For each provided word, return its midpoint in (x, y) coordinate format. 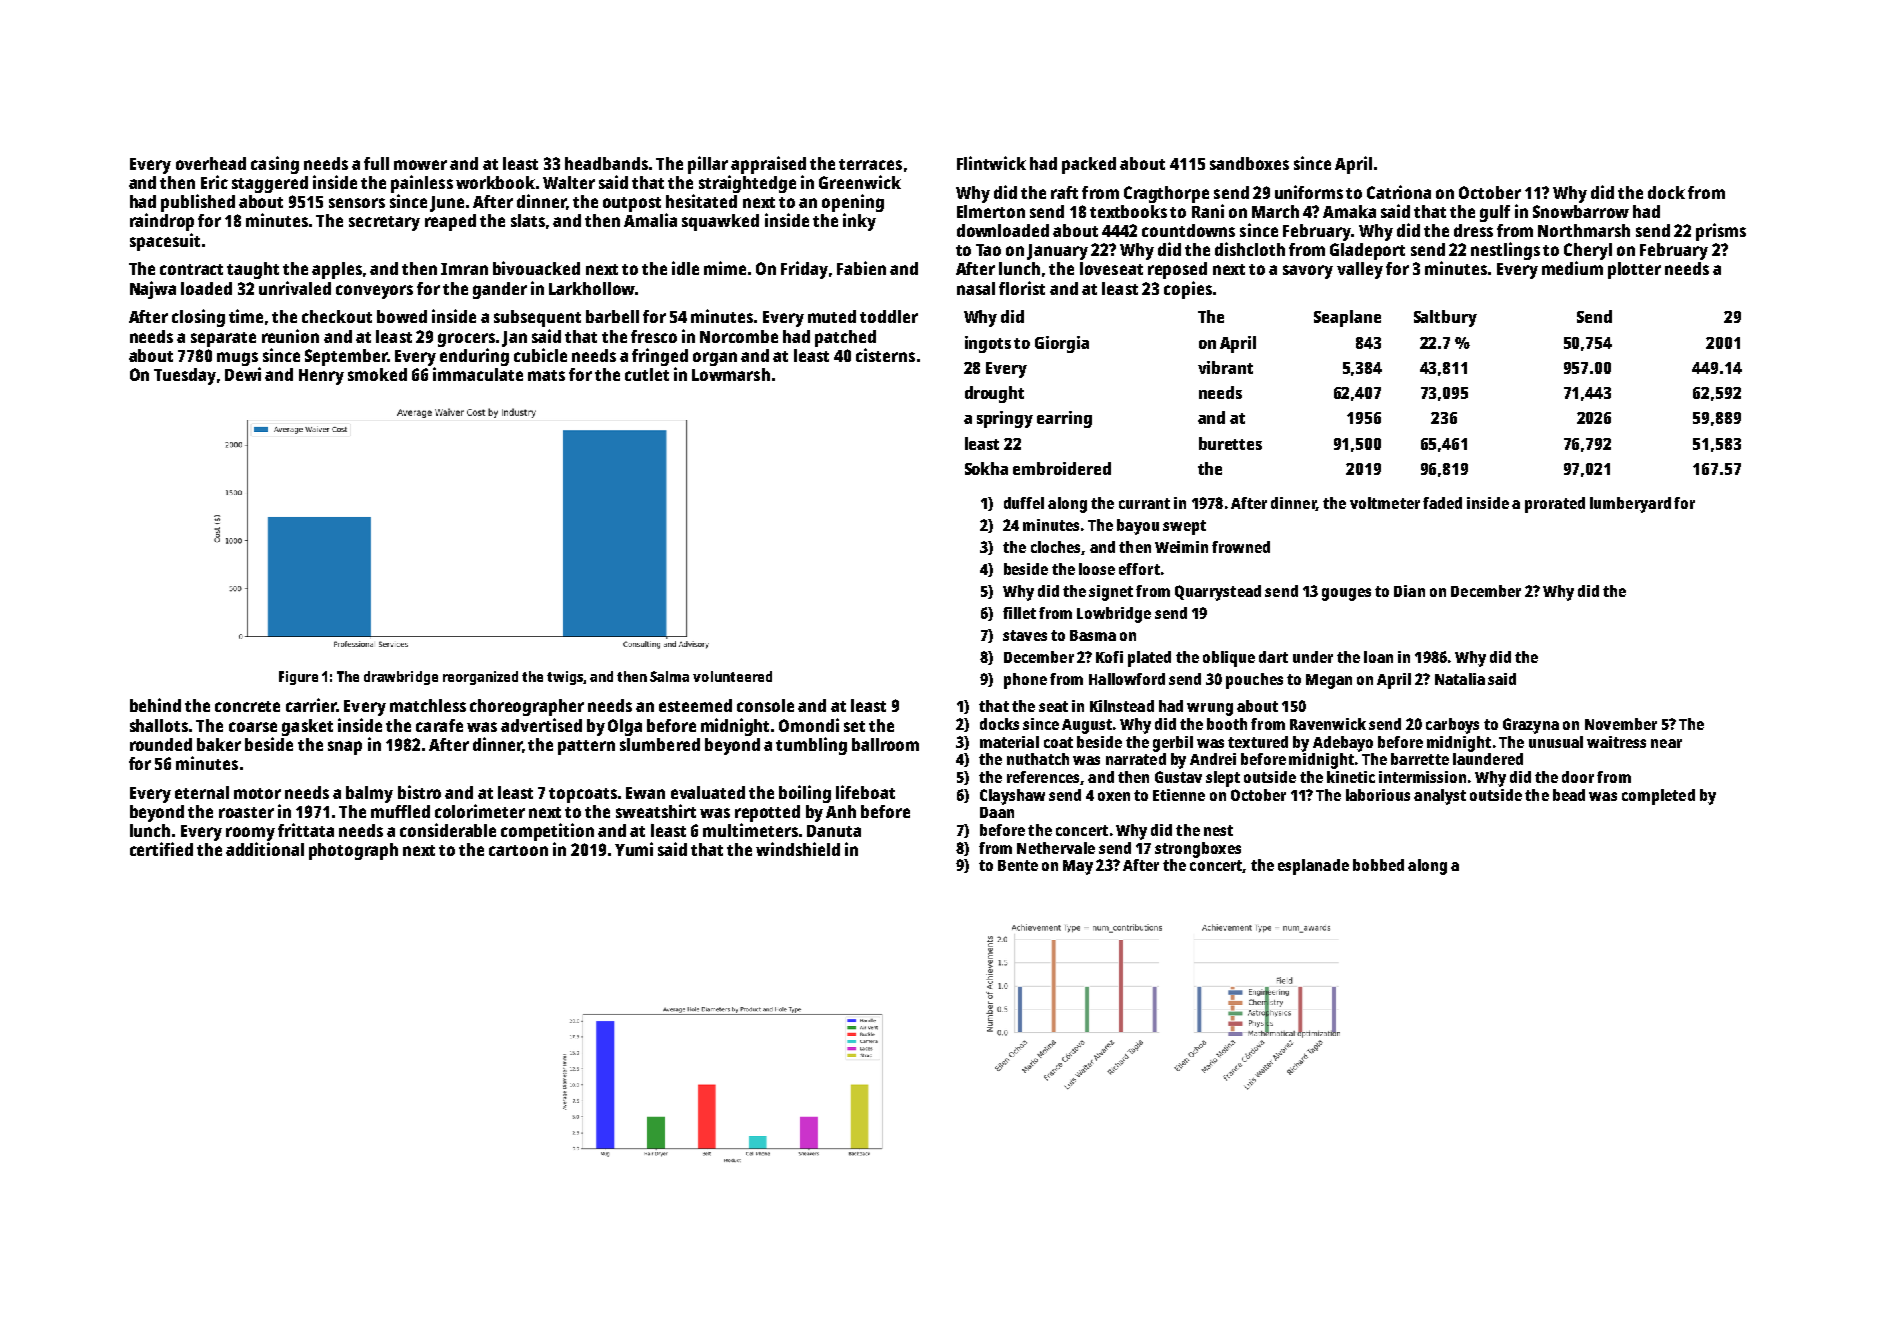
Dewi (243, 374)
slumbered (660, 744)
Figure (298, 678)
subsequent (537, 318)
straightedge (747, 184)
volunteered (732, 676)
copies (1188, 290)
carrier (311, 705)
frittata (306, 830)
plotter (1634, 270)
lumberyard (1630, 505)
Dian (1409, 591)
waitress (1616, 742)
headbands (606, 163)
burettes (1230, 443)
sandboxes (1249, 163)
